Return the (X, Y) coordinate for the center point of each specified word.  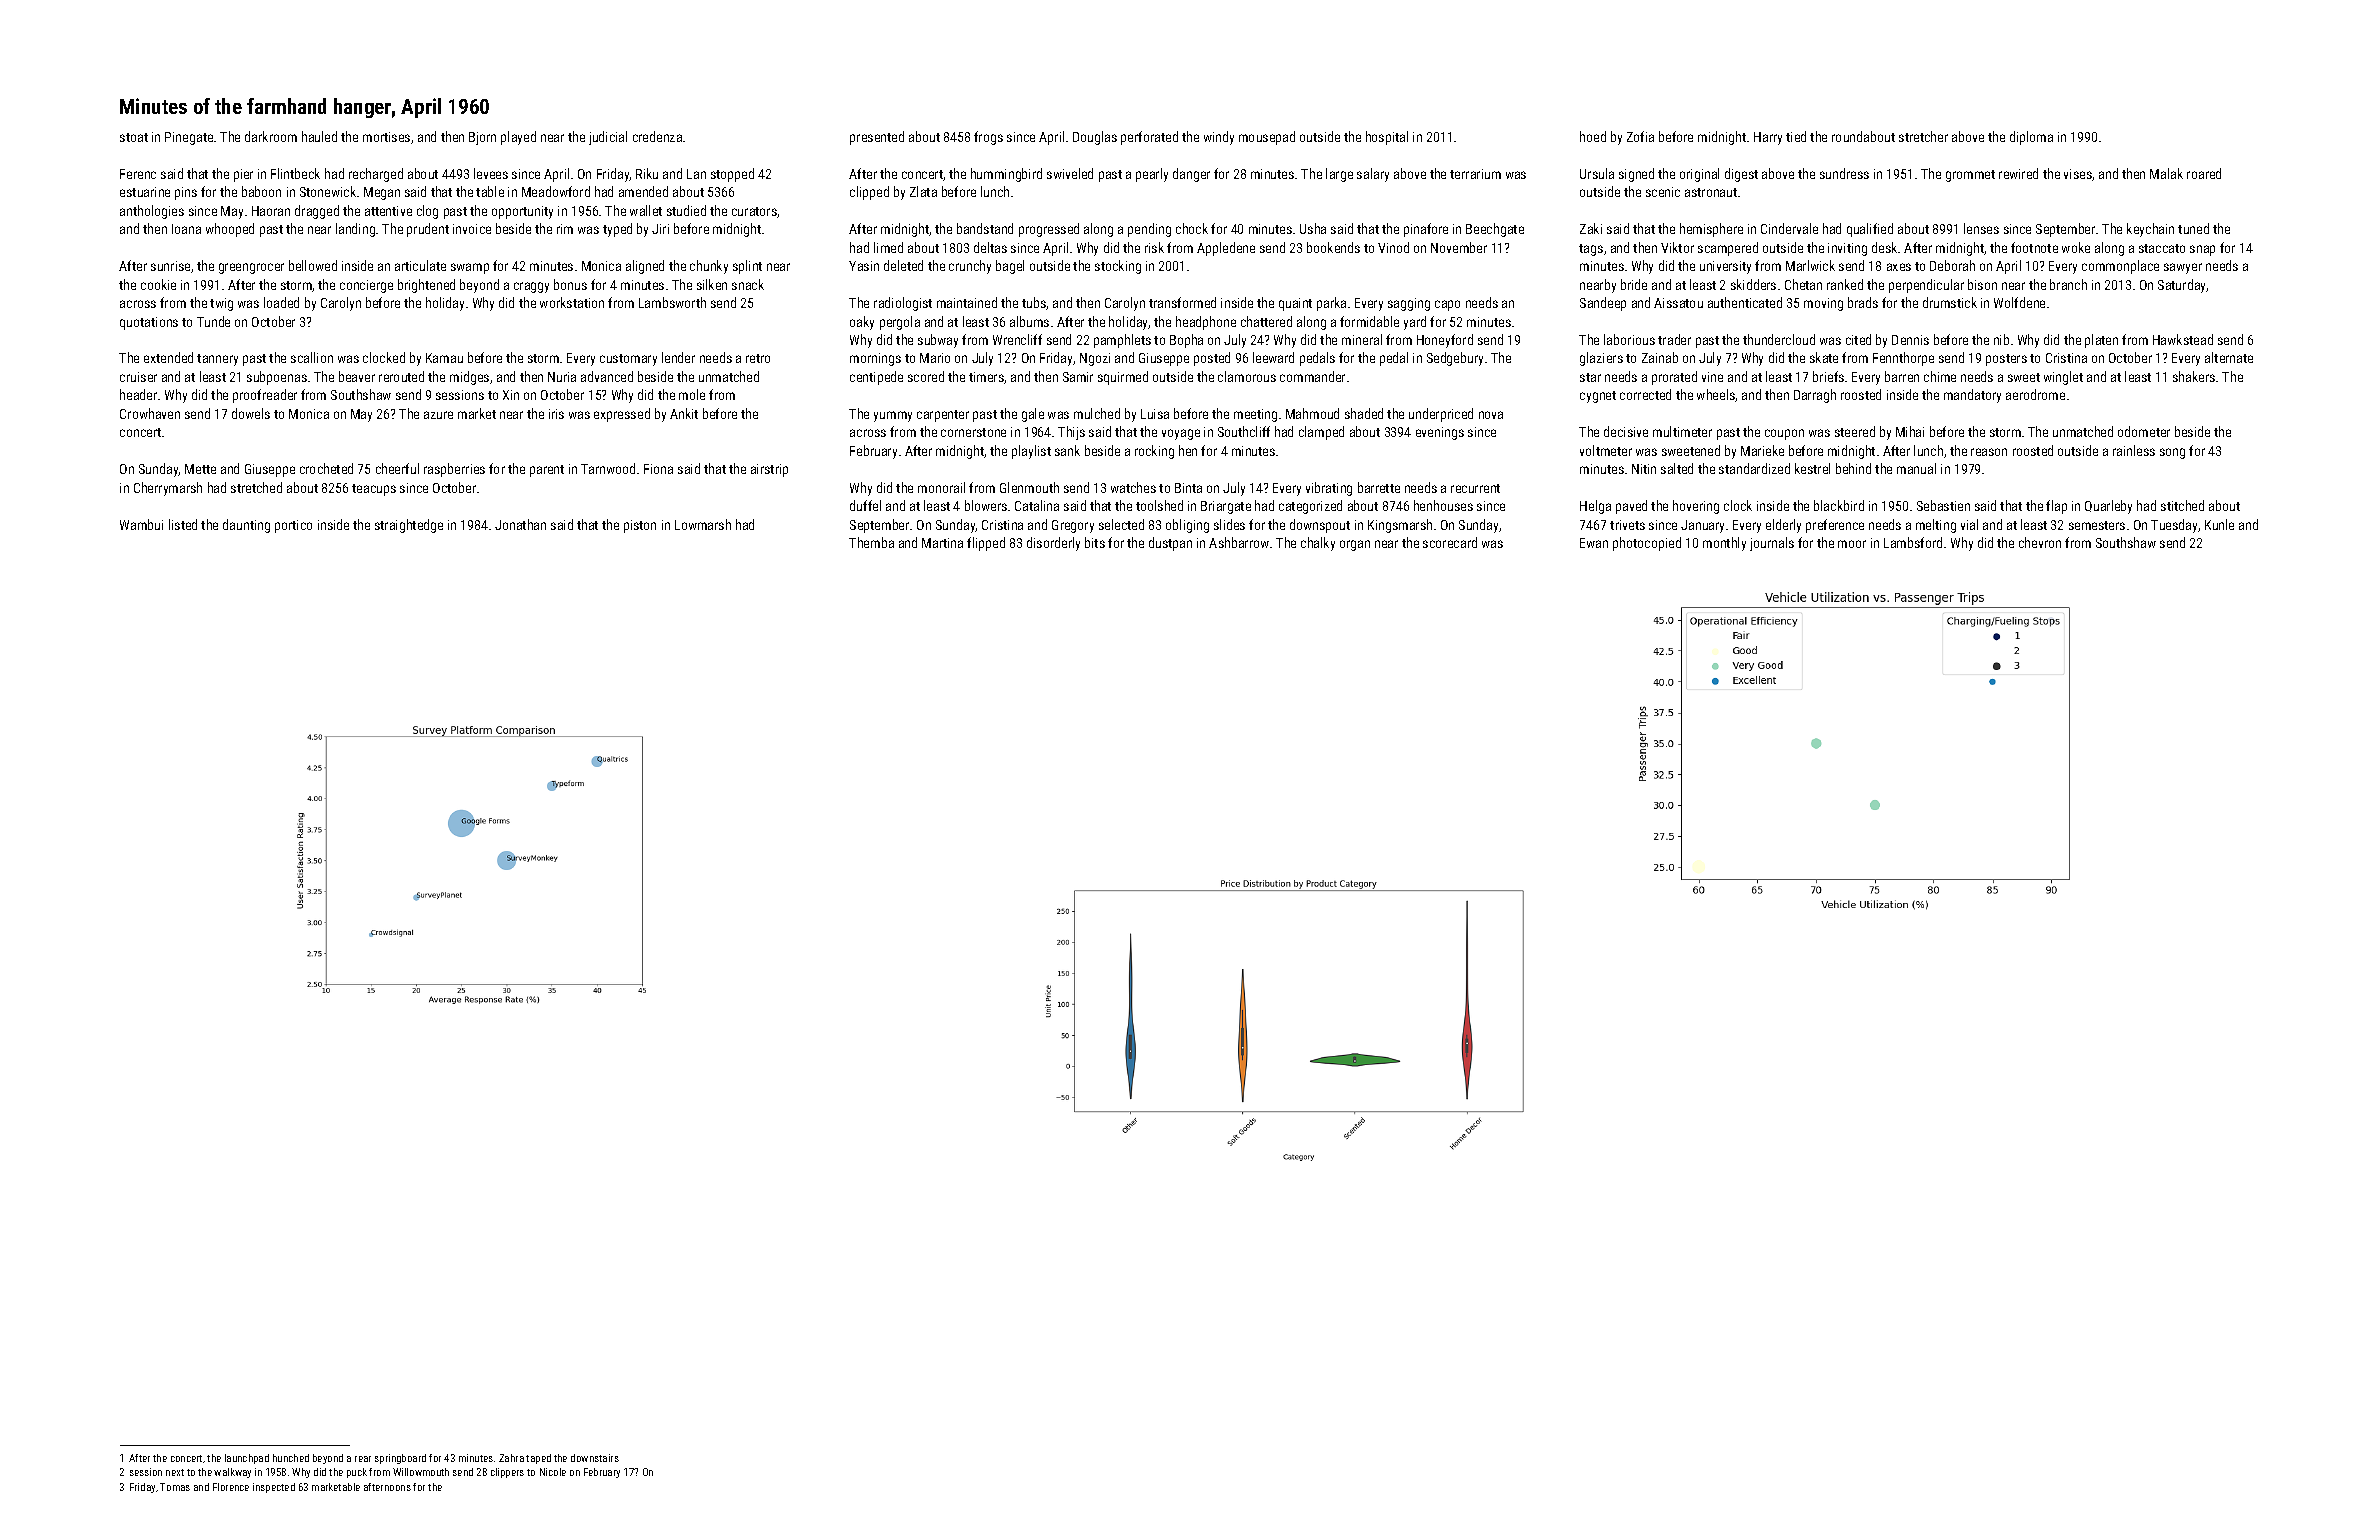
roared (2204, 173)
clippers (507, 1473)
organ (1355, 545)
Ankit (684, 413)
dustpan (1170, 544)
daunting (246, 526)
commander (1312, 376)
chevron (2040, 542)
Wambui (141, 524)
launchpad (247, 1459)
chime (1940, 376)
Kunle (2219, 524)
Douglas (1095, 138)
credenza (657, 136)
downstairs (595, 1458)
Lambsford (1913, 542)
